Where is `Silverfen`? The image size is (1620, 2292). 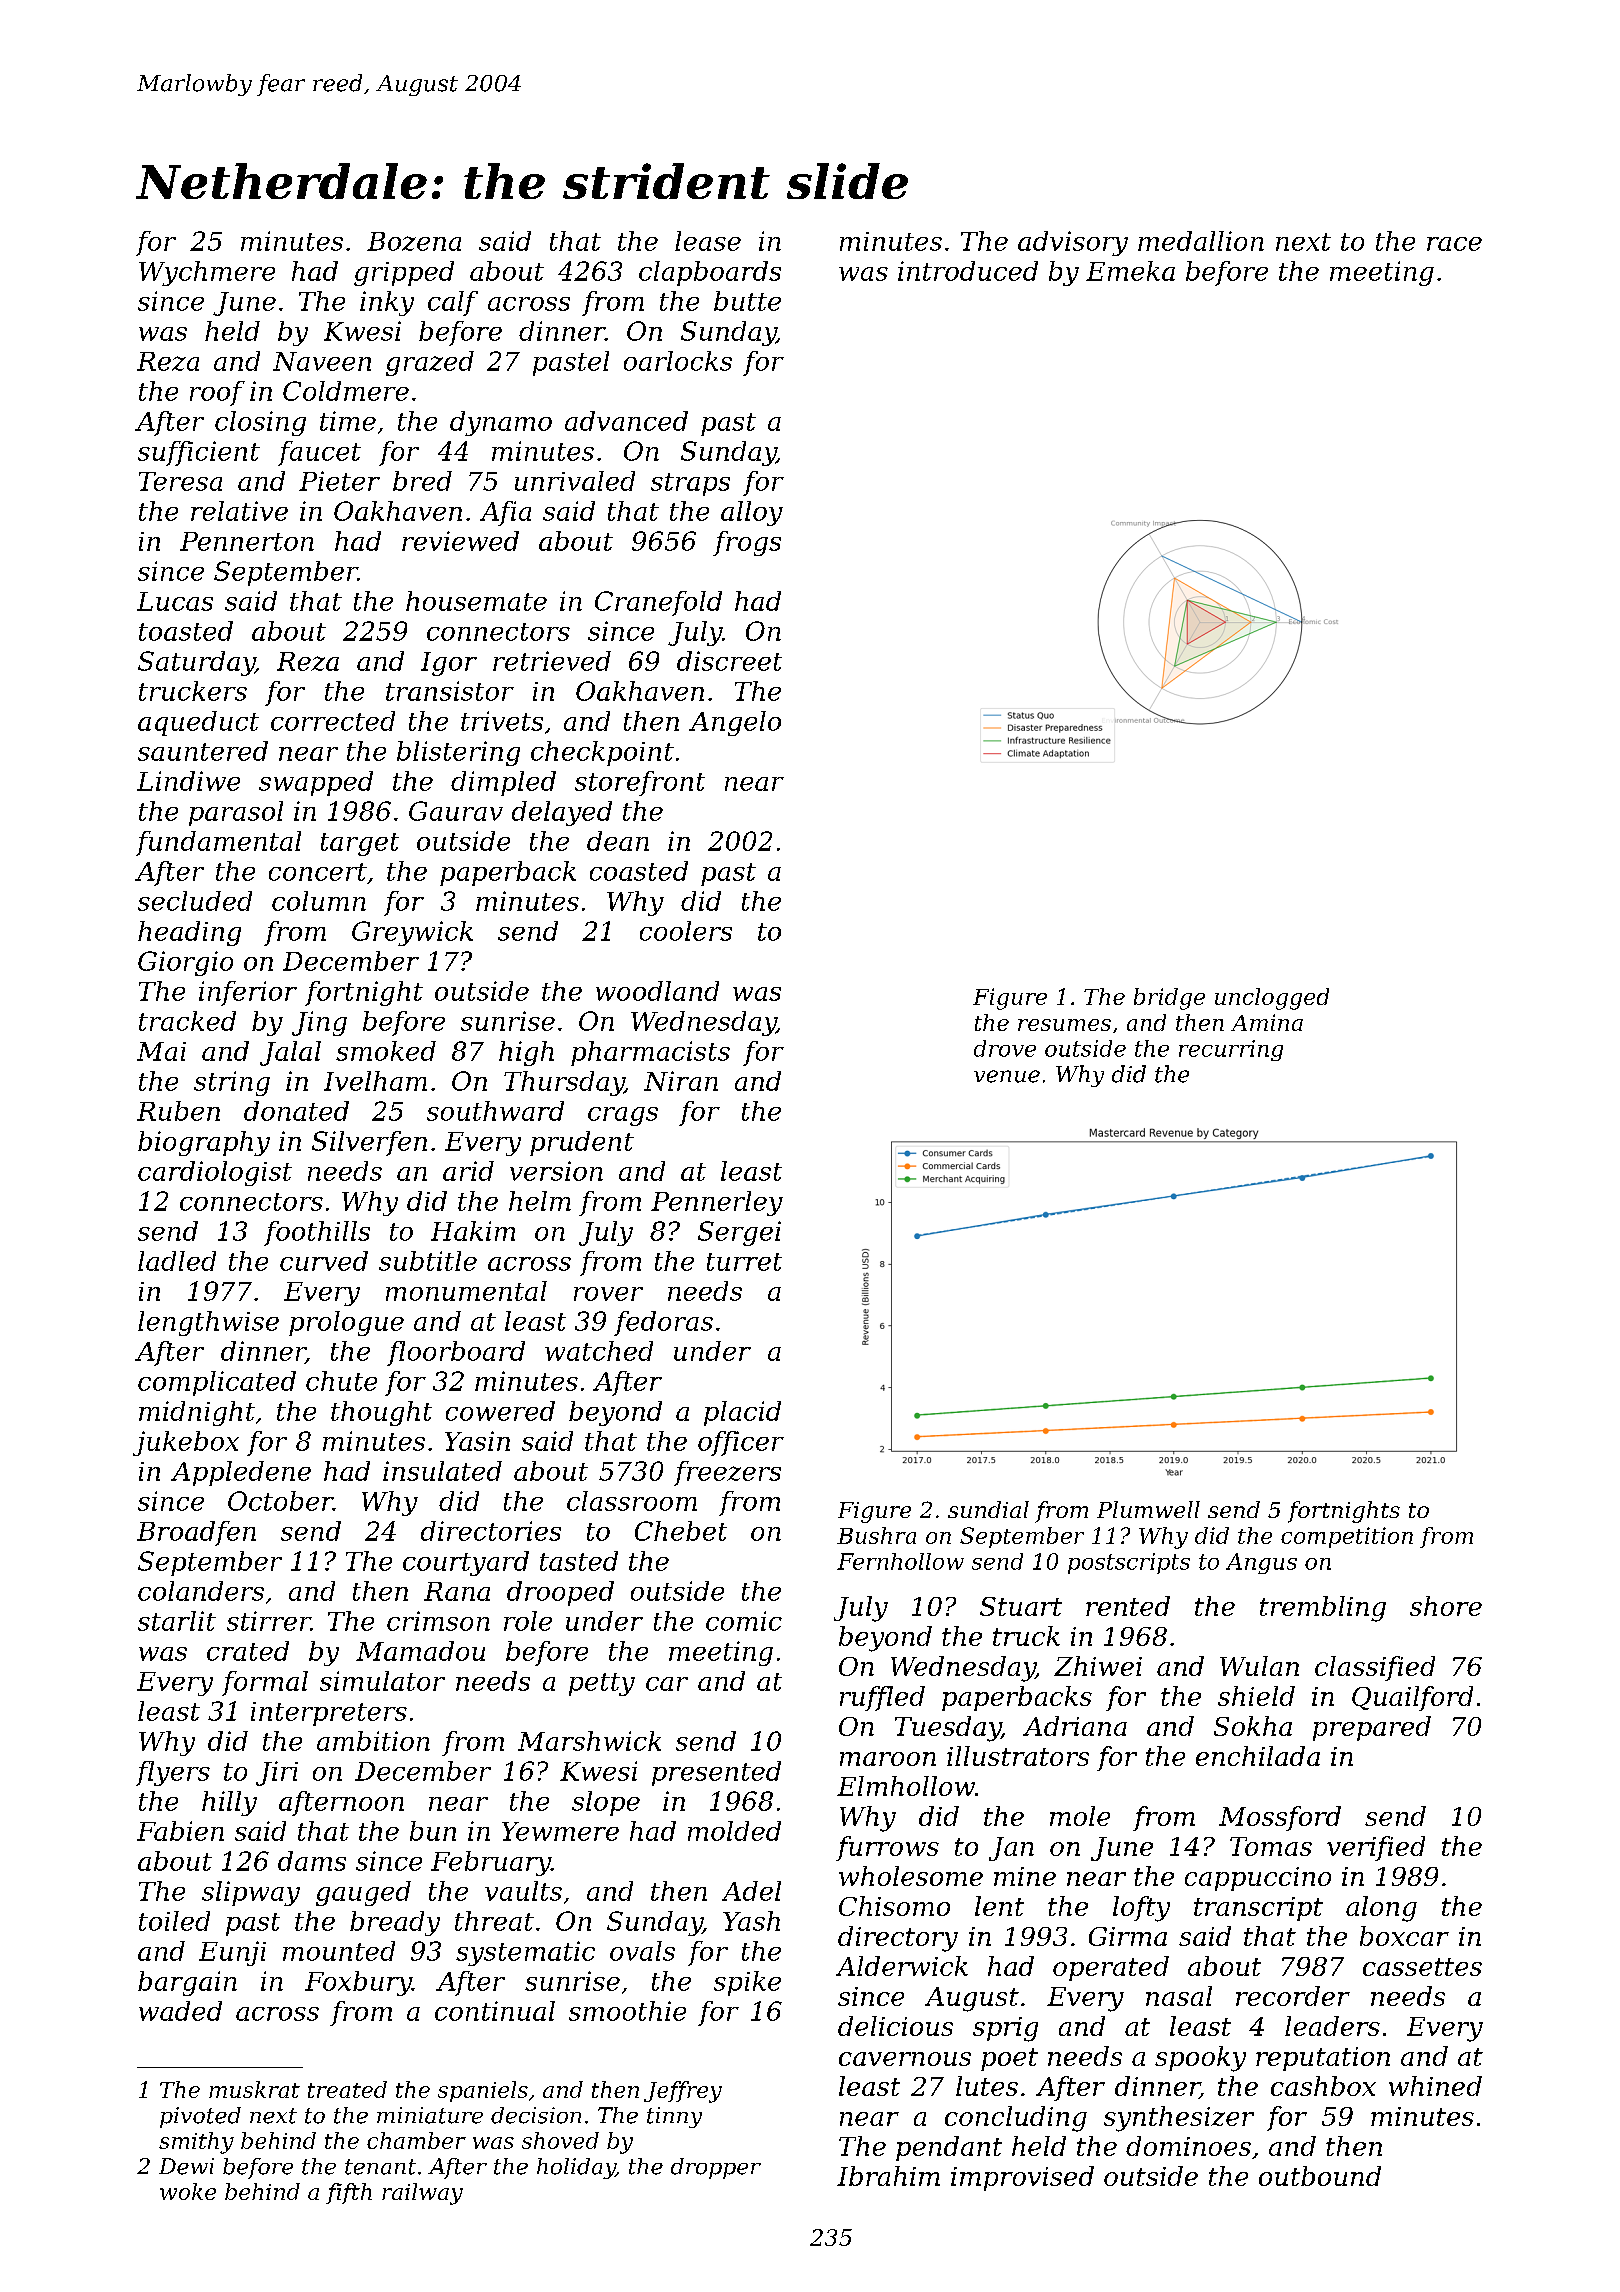
Silverfen is located at coordinates (369, 1143).
